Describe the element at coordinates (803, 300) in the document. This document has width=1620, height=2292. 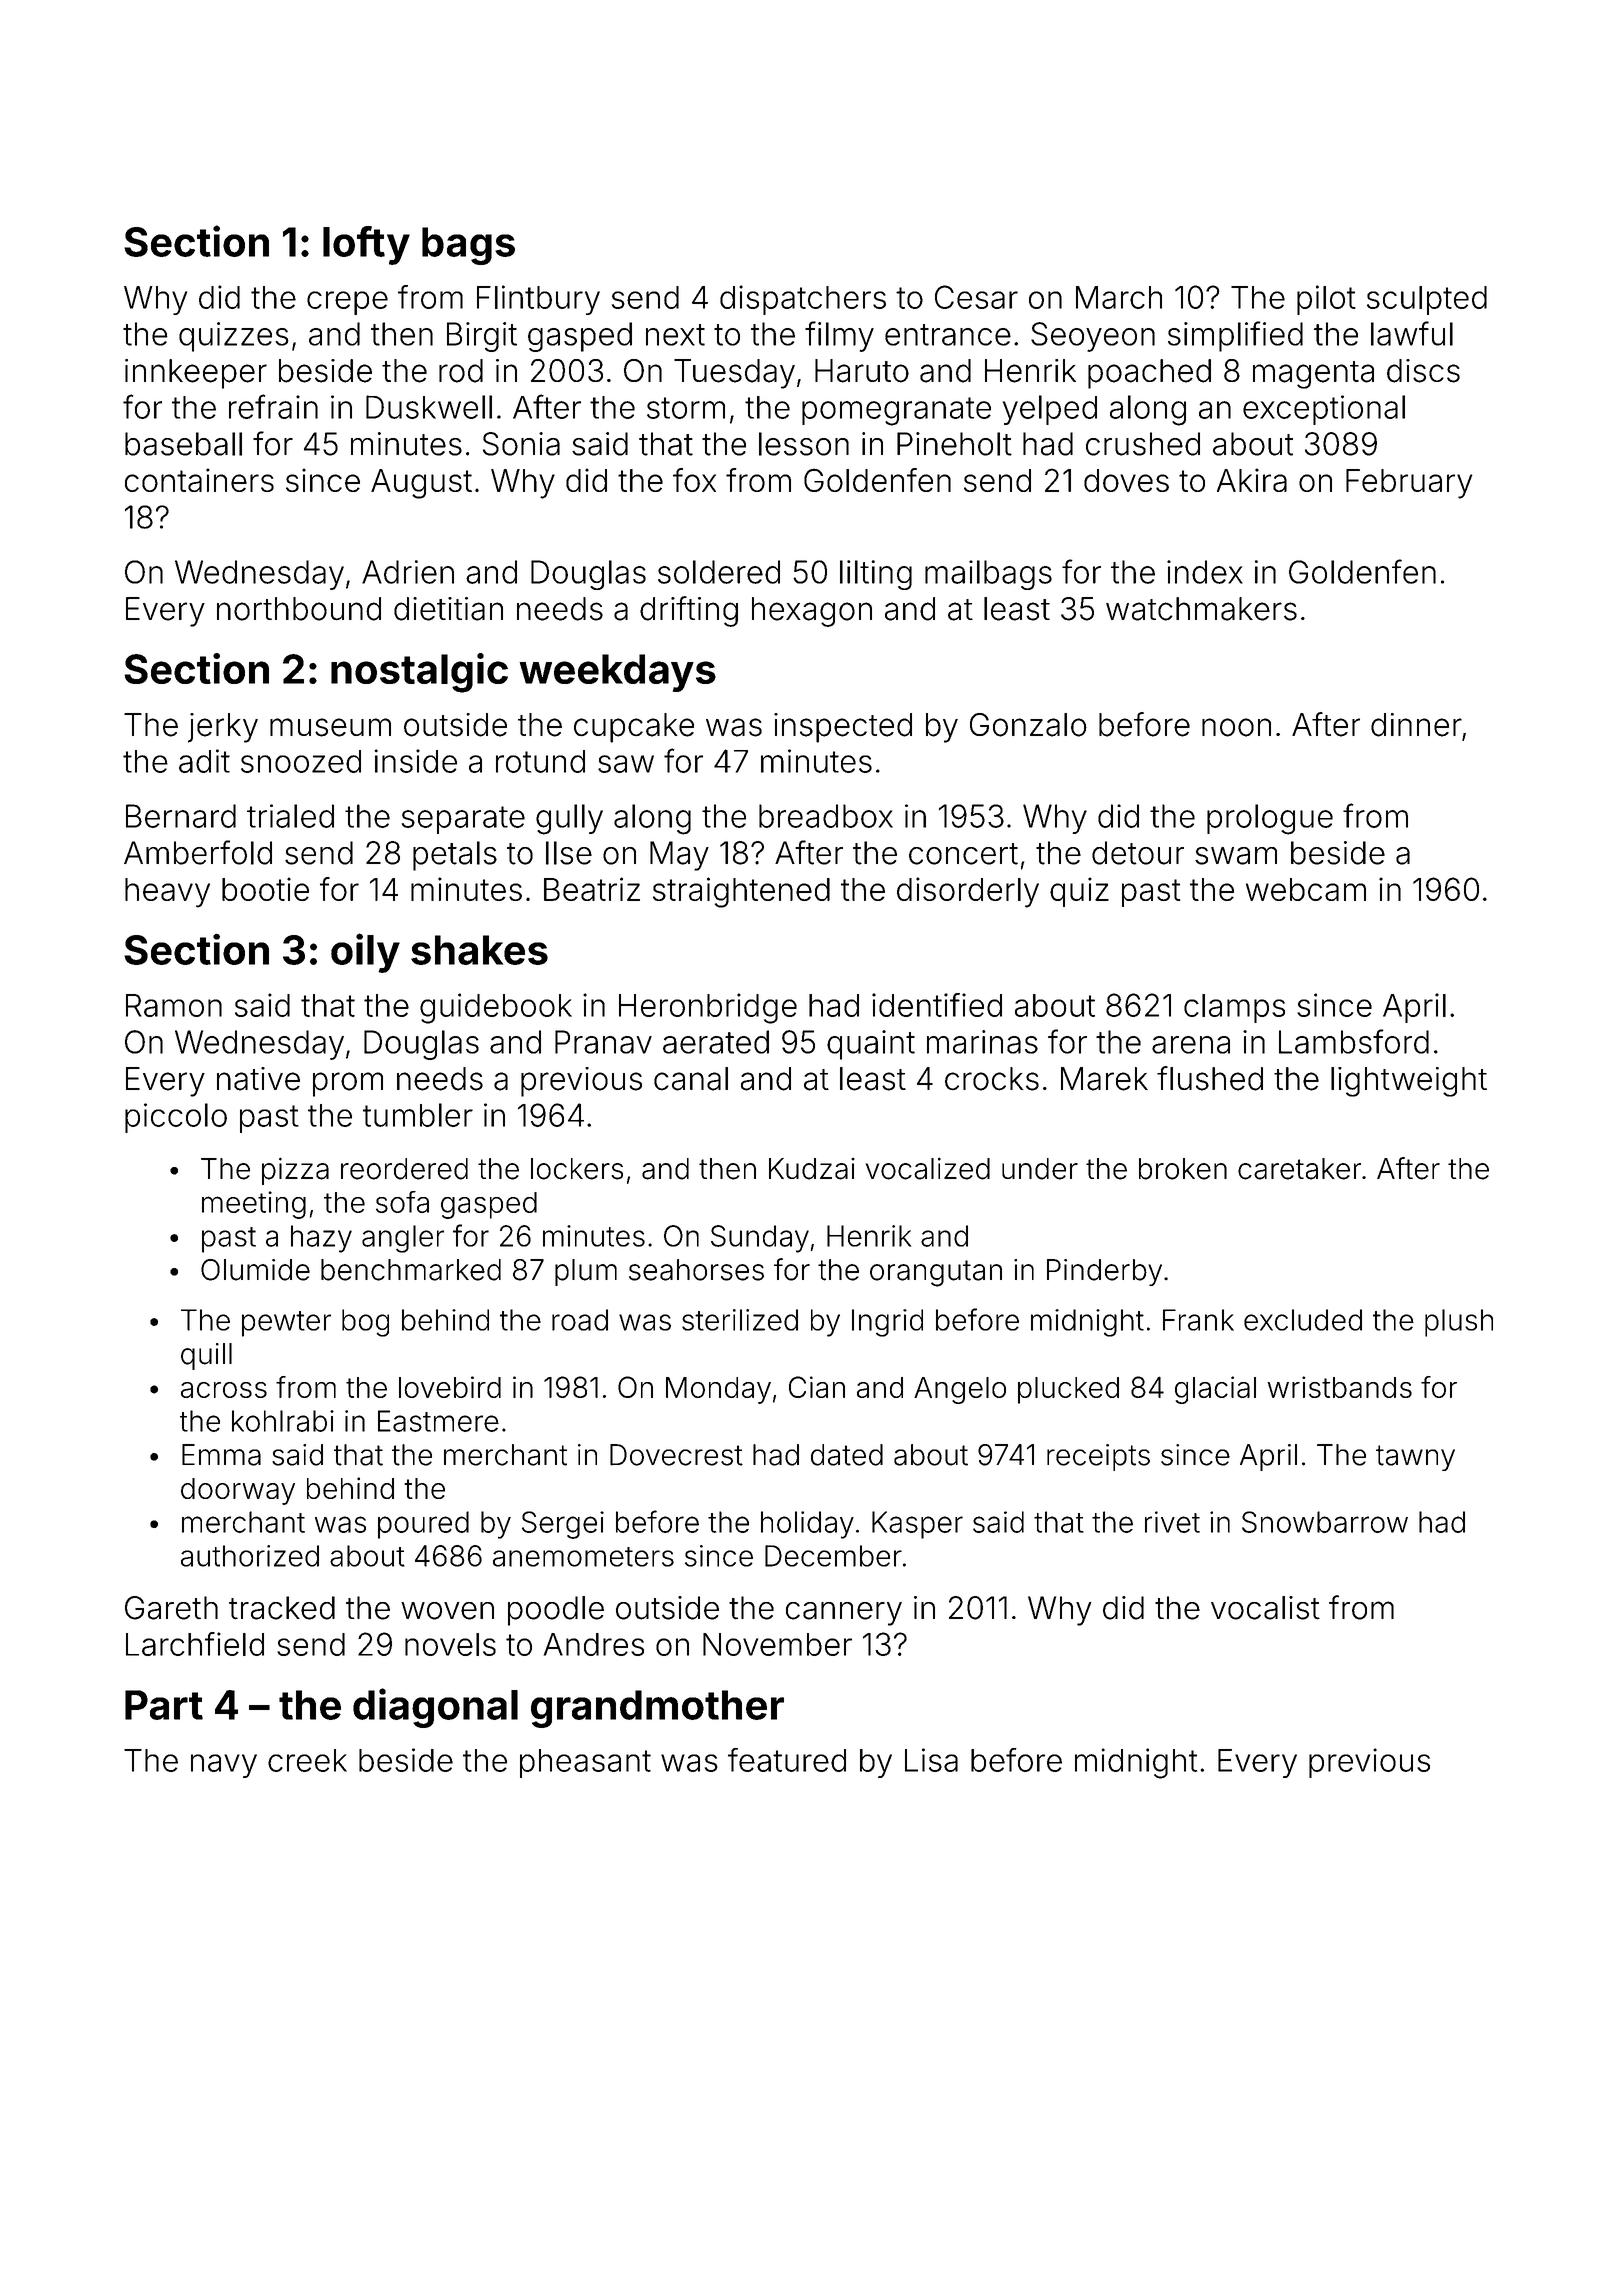
I see `dispatchers` at that location.
